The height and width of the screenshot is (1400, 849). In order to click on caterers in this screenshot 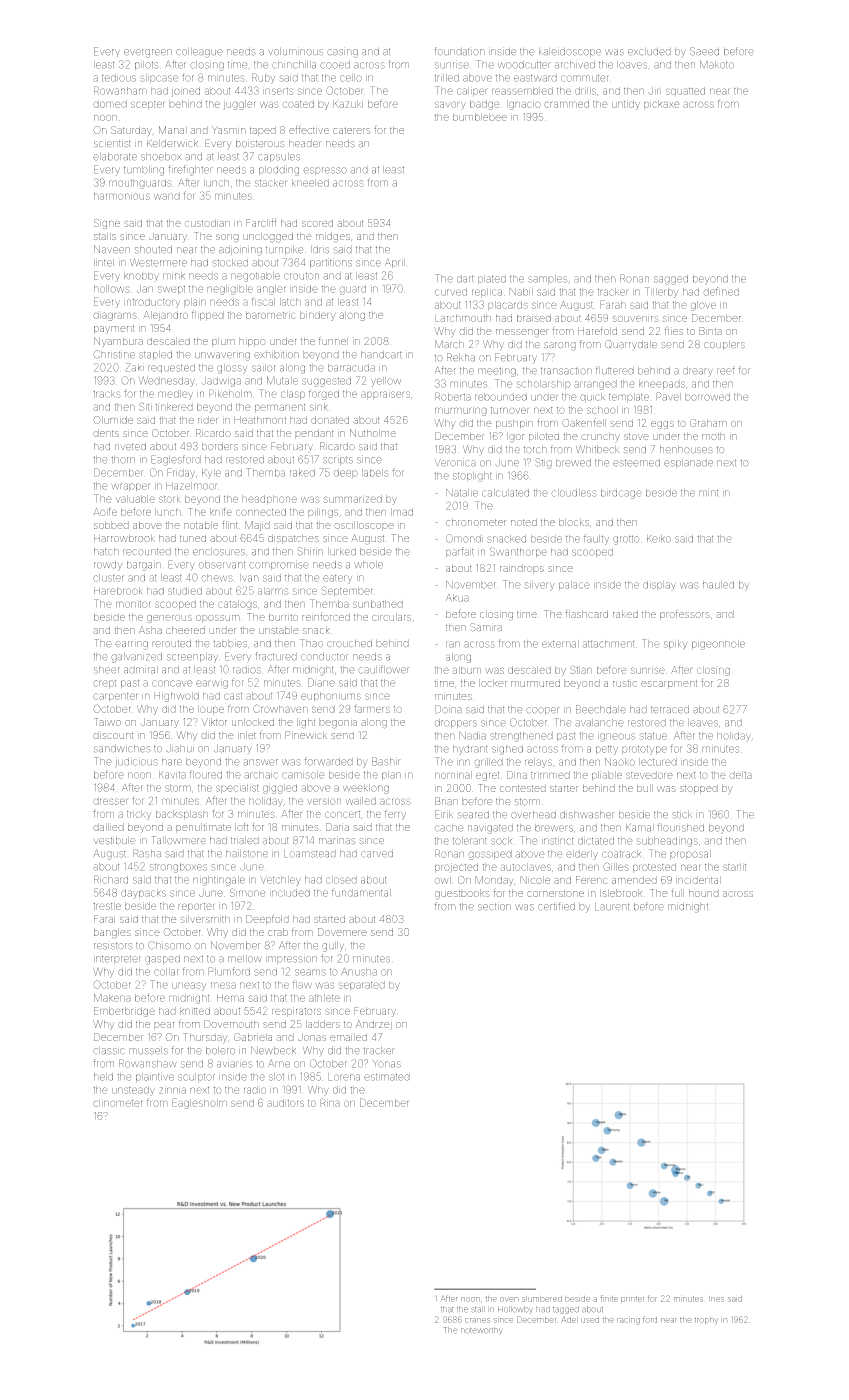, I will do `click(352, 130)`.
